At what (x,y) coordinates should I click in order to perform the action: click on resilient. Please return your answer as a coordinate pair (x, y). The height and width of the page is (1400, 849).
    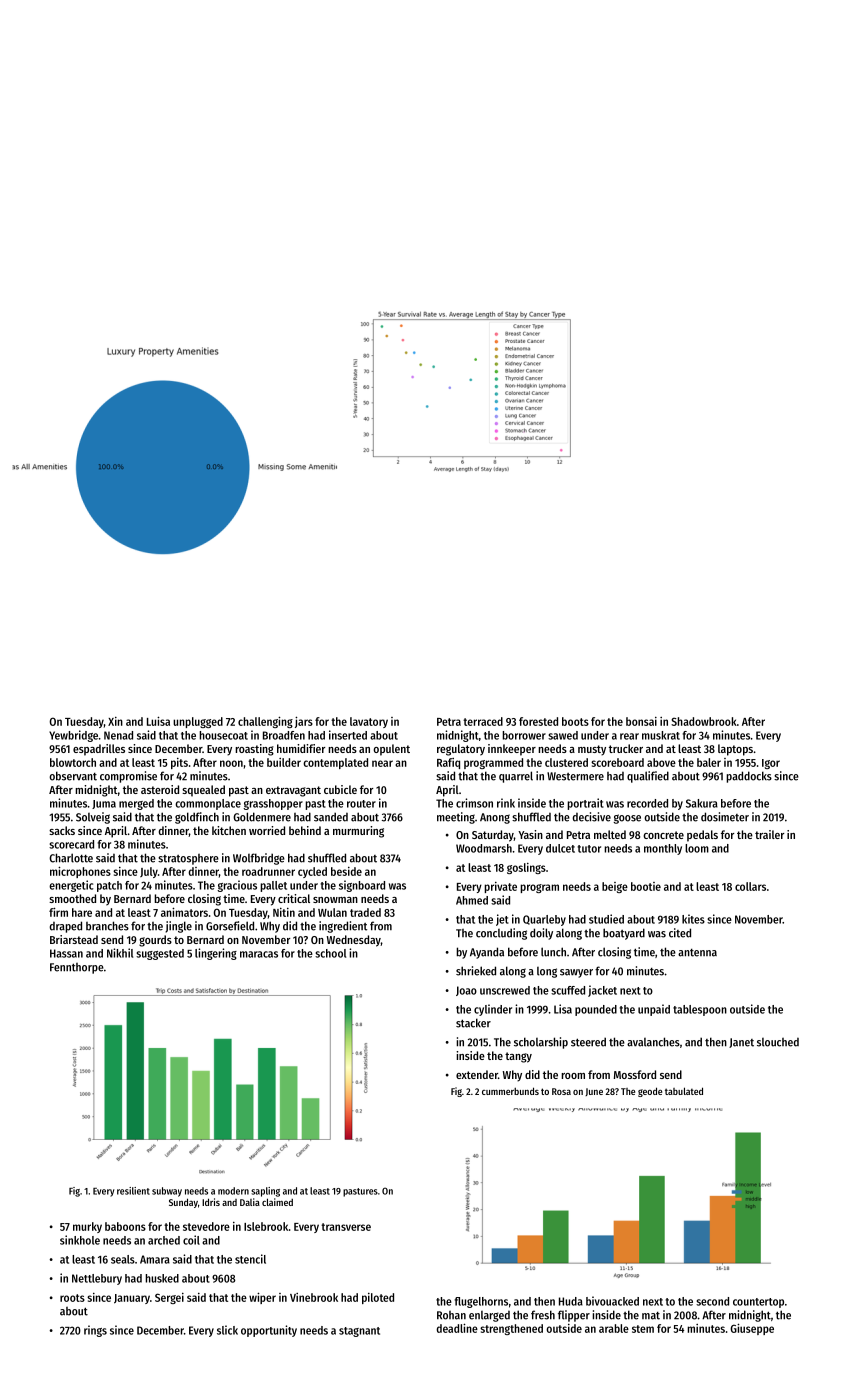
    Looking at the image, I should click on (133, 1191).
